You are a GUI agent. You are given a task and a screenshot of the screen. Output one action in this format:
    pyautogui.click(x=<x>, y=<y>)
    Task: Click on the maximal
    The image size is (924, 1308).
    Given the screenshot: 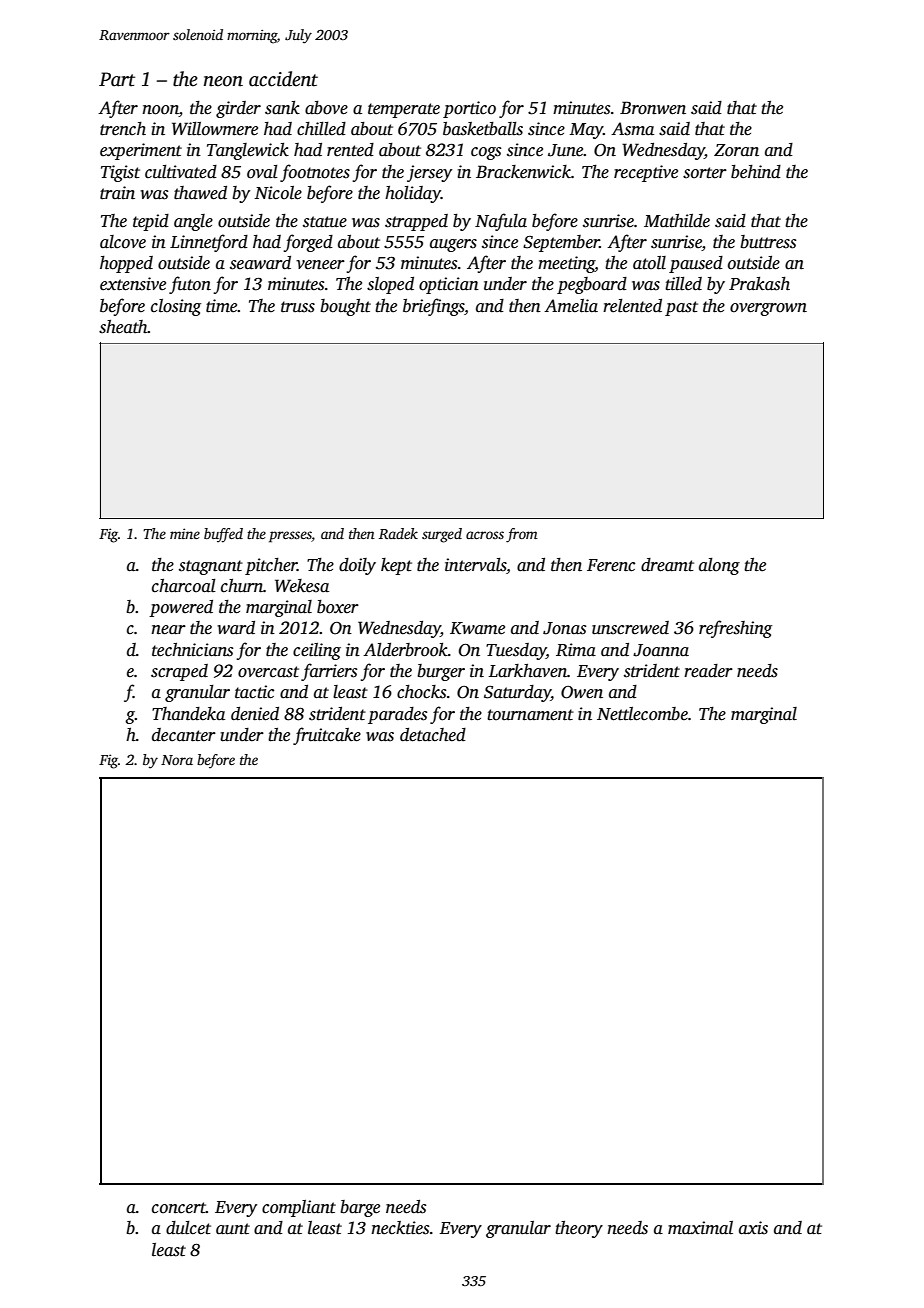 What is the action you would take?
    pyautogui.click(x=700, y=1228)
